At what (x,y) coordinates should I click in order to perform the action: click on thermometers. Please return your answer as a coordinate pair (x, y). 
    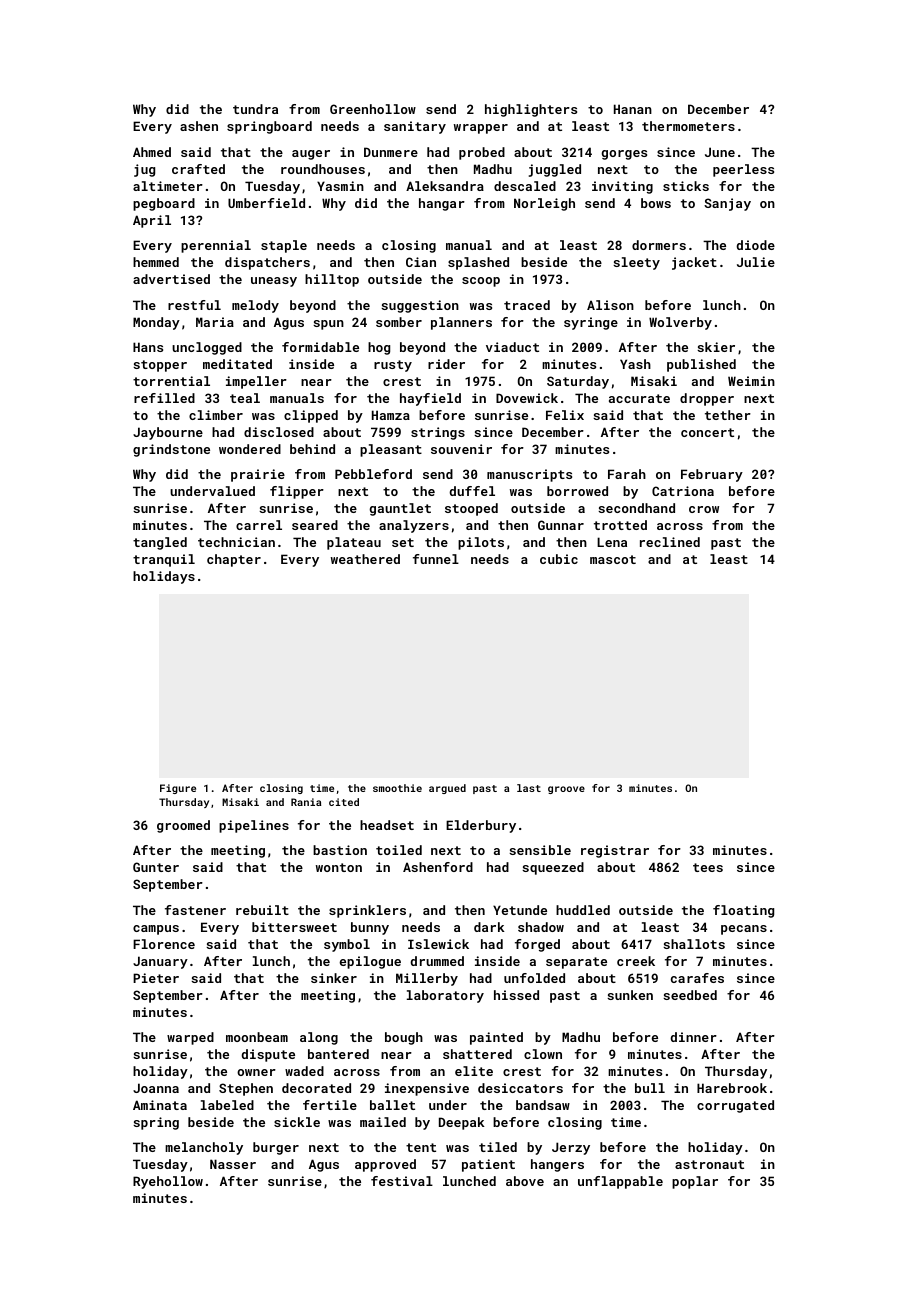
    Looking at the image, I should click on (688, 126).
